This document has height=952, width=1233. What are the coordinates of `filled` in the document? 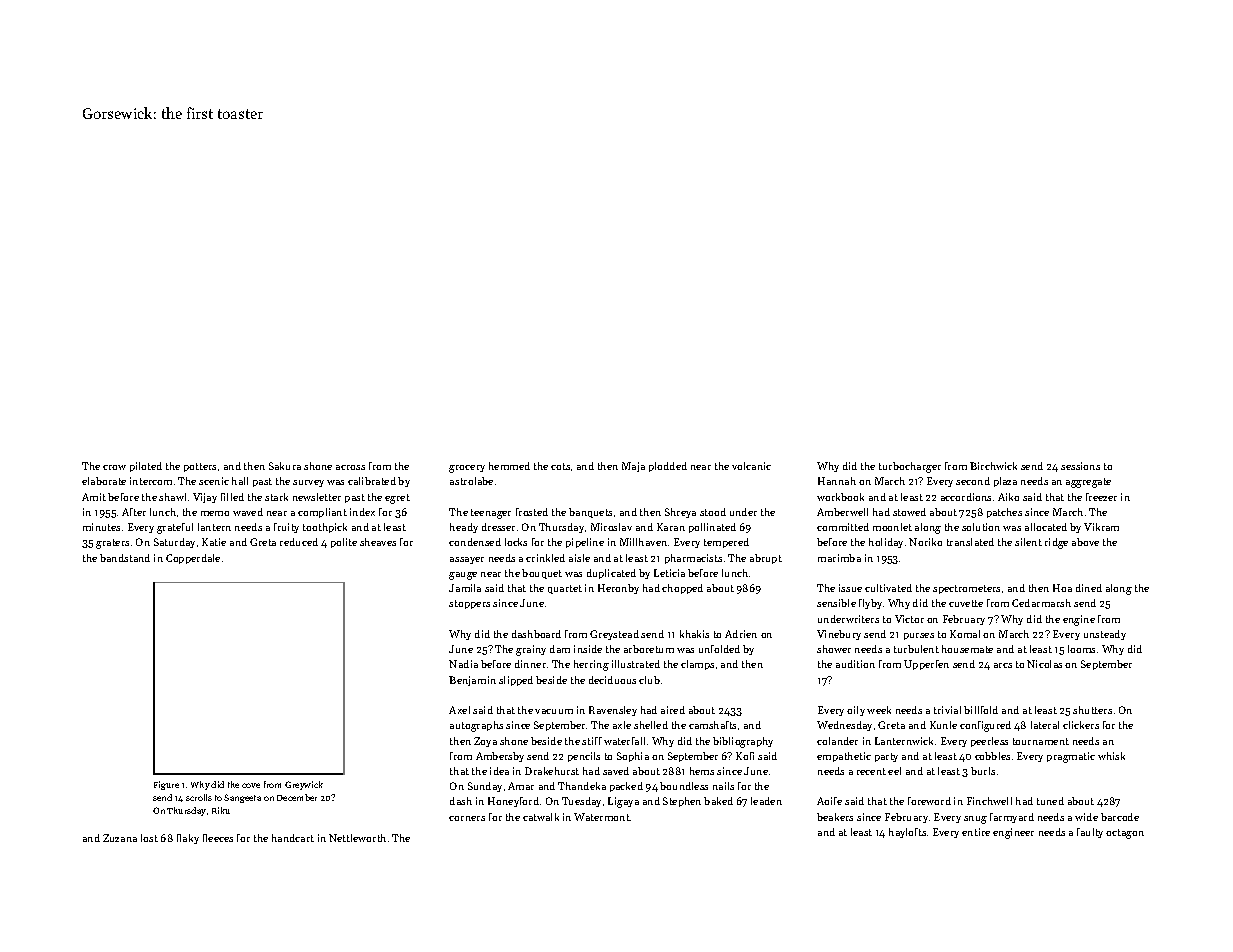 It's located at (232, 497).
